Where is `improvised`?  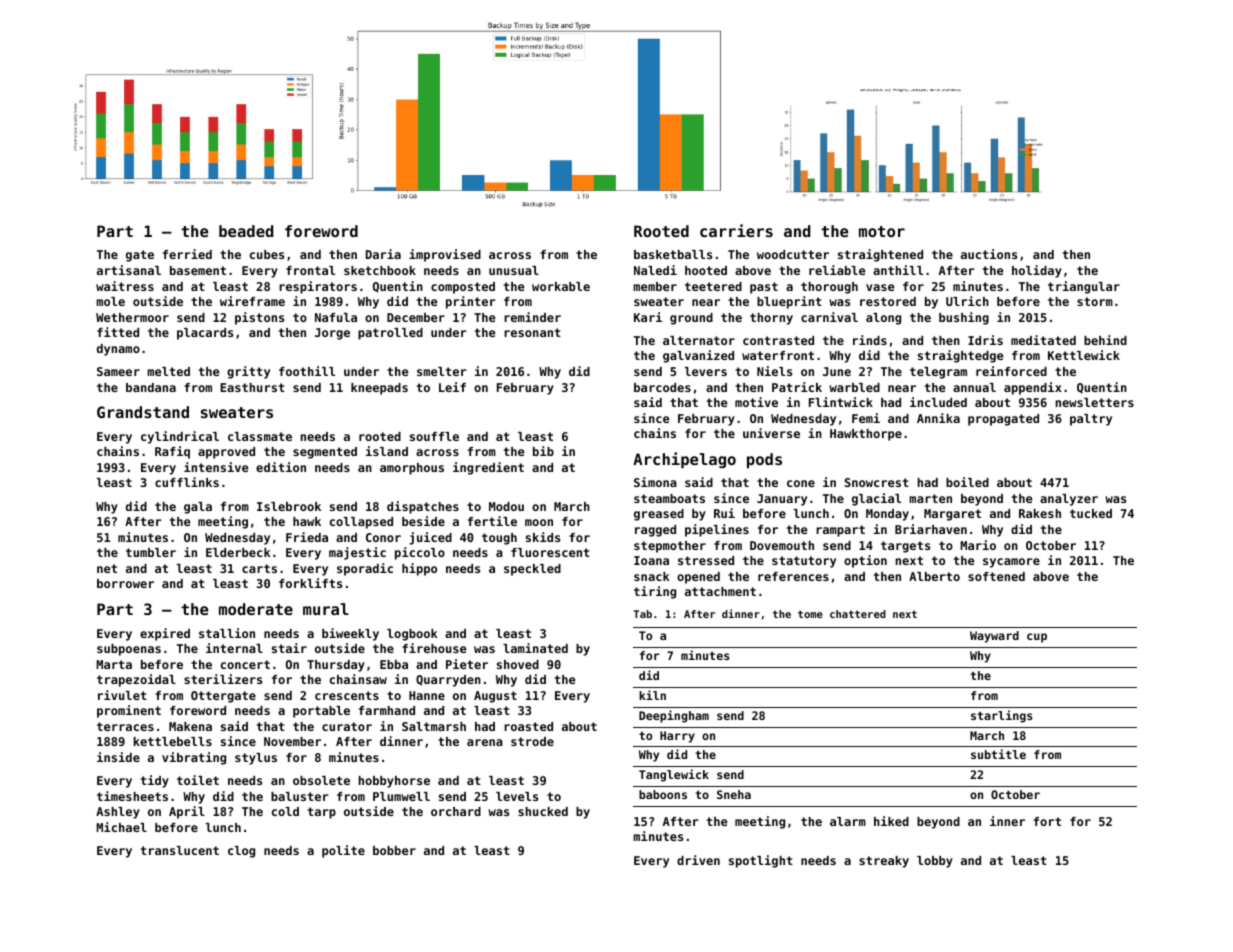
improvised is located at coordinates (445, 255).
